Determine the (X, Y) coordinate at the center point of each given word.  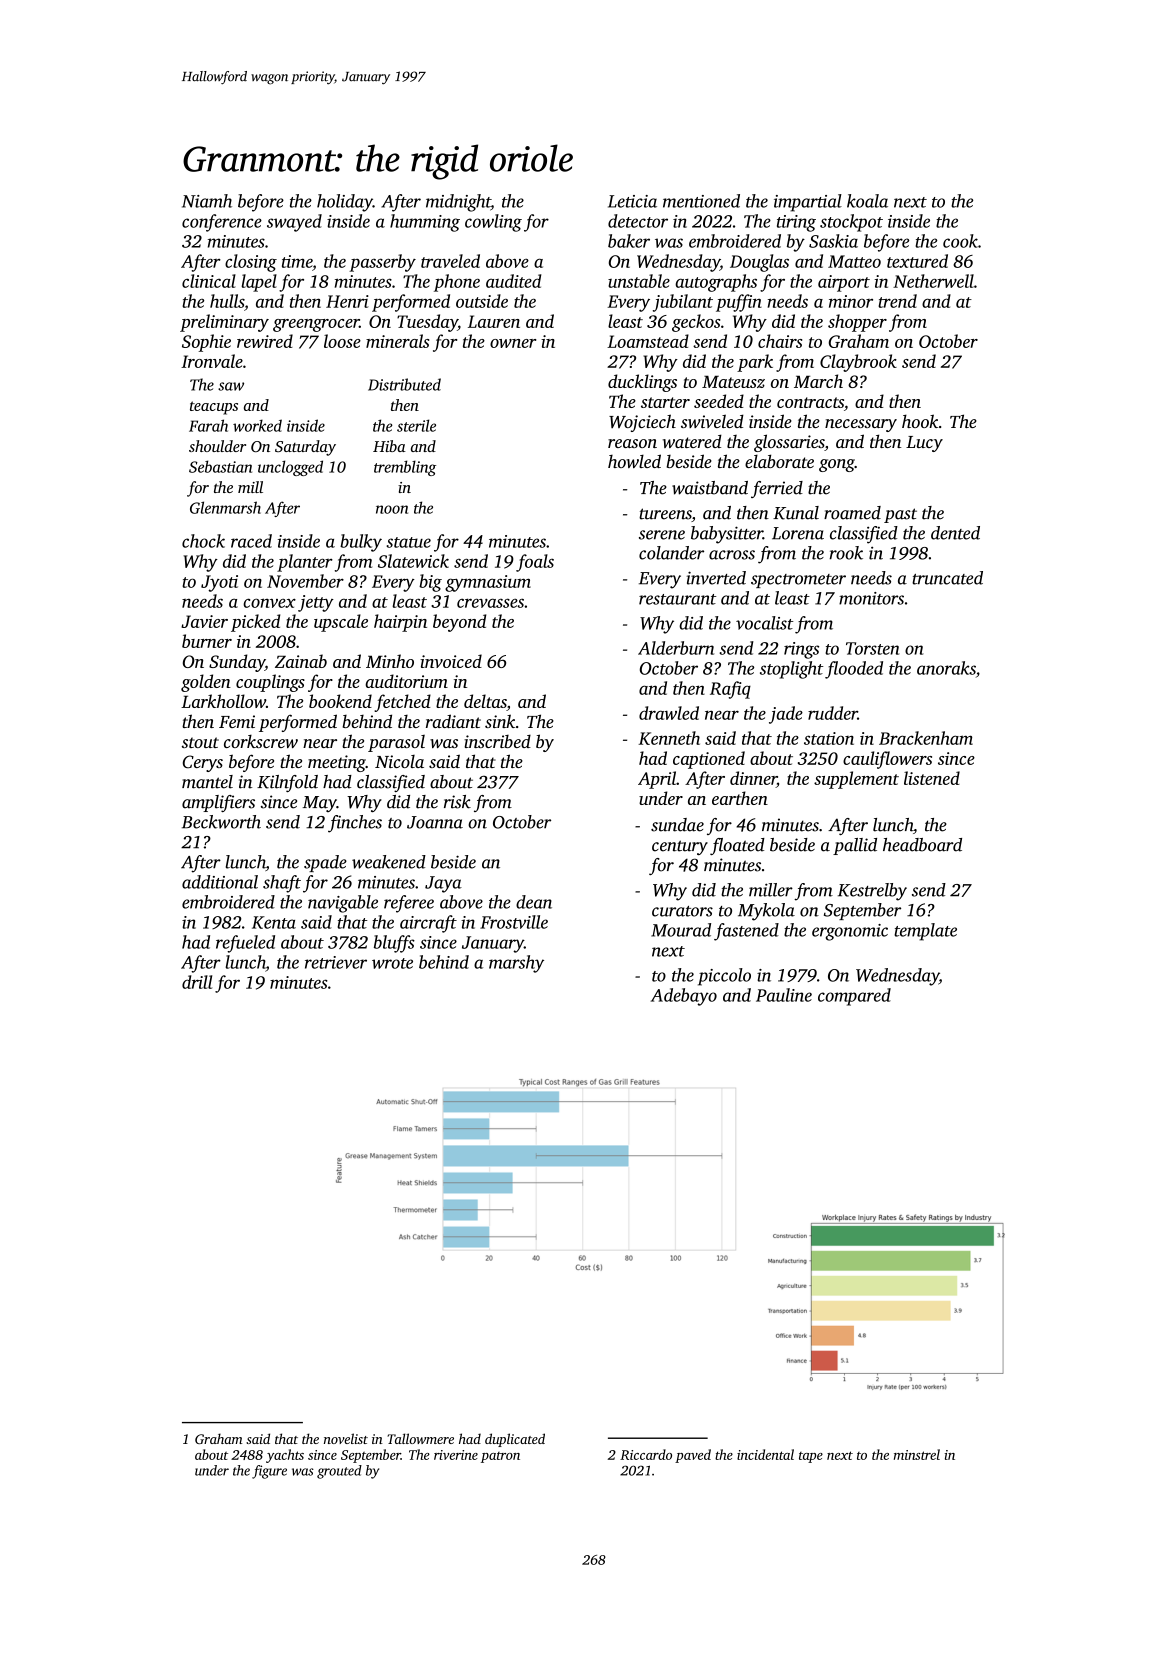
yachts (285, 1456)
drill (197, 982)
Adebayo (684, 997)
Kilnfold (287, 783)
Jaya (443, 884)
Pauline (784, 995)
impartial (808, 203)
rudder (833, 713)
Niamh (207, 201)
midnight (458, 203)
